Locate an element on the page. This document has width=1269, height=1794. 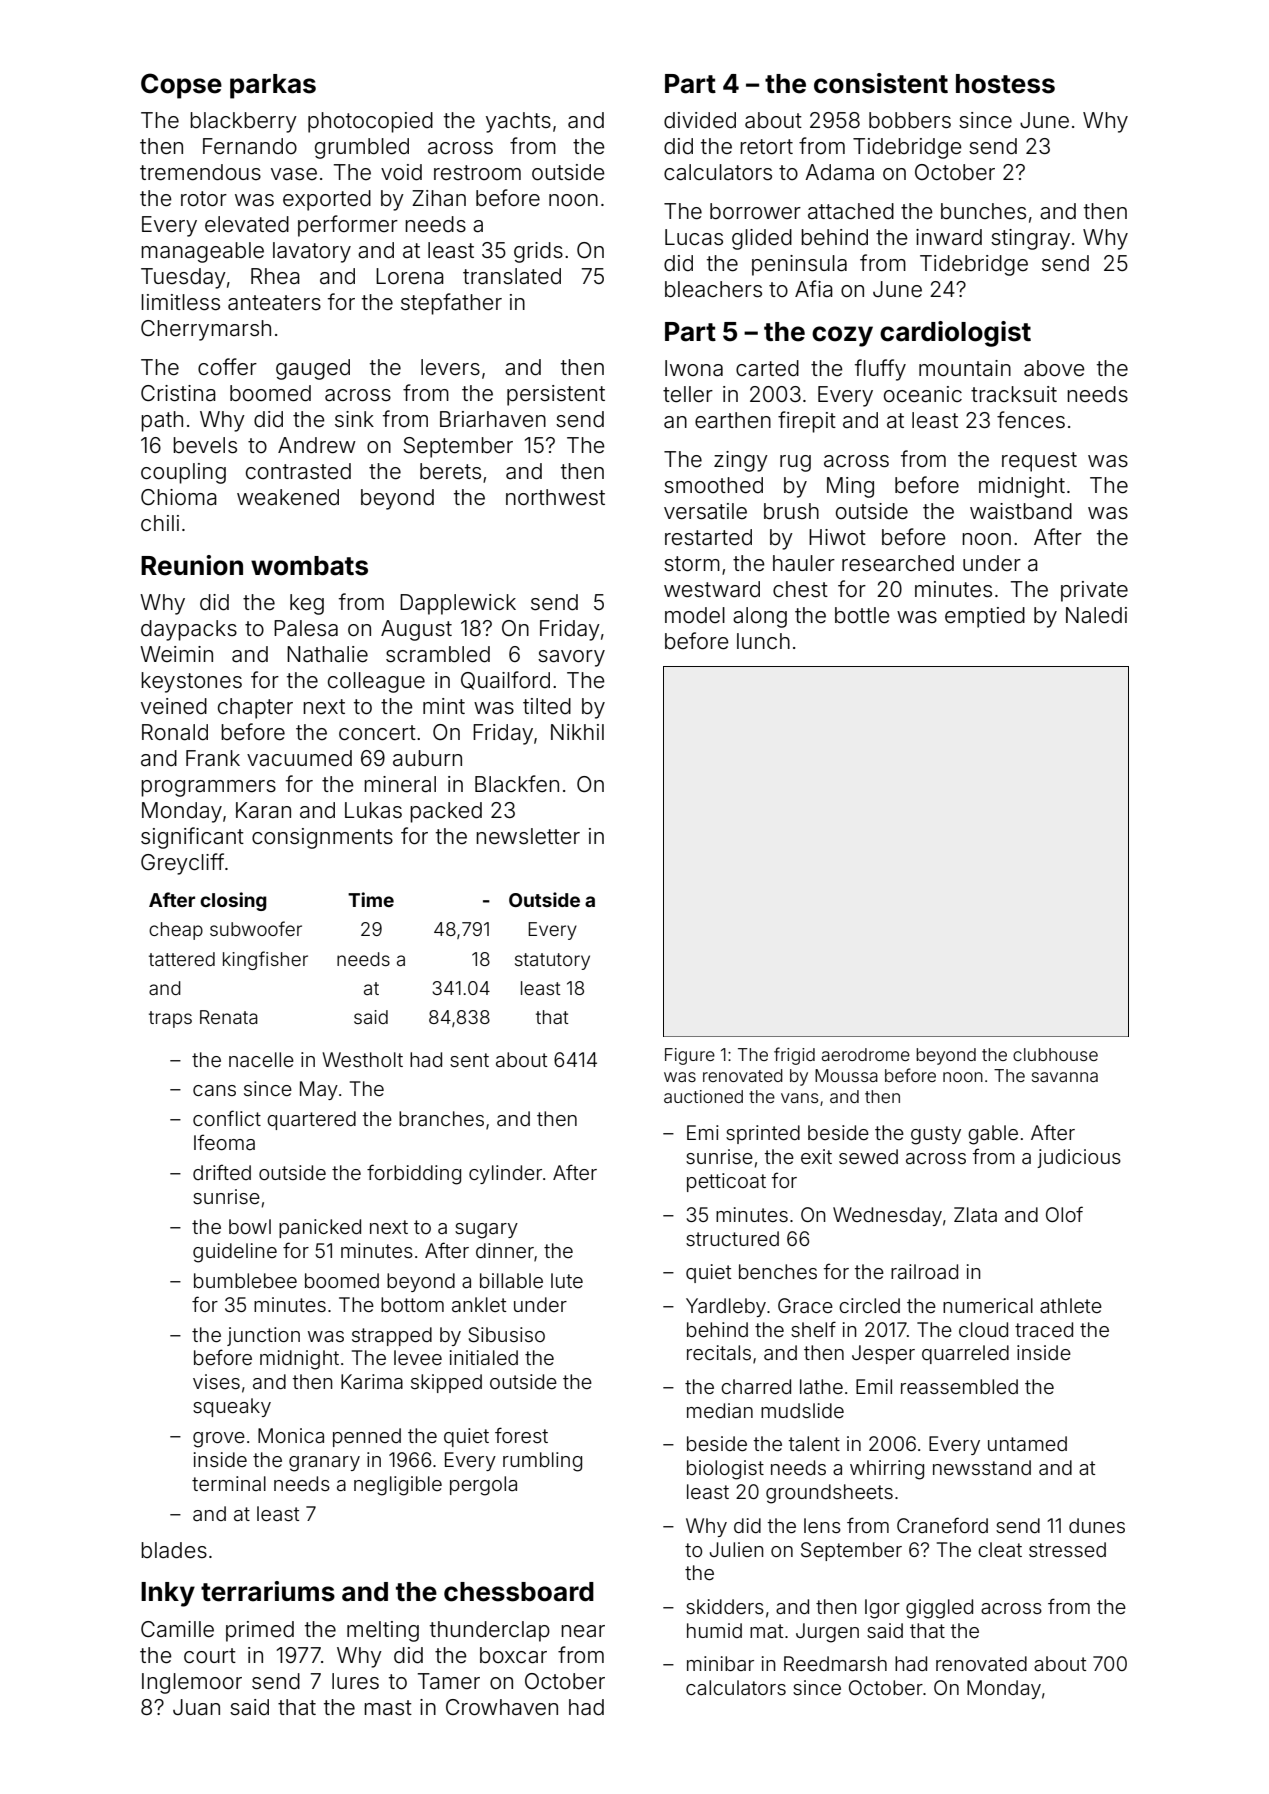
Naledi is located at coordinates (1096, 615).
